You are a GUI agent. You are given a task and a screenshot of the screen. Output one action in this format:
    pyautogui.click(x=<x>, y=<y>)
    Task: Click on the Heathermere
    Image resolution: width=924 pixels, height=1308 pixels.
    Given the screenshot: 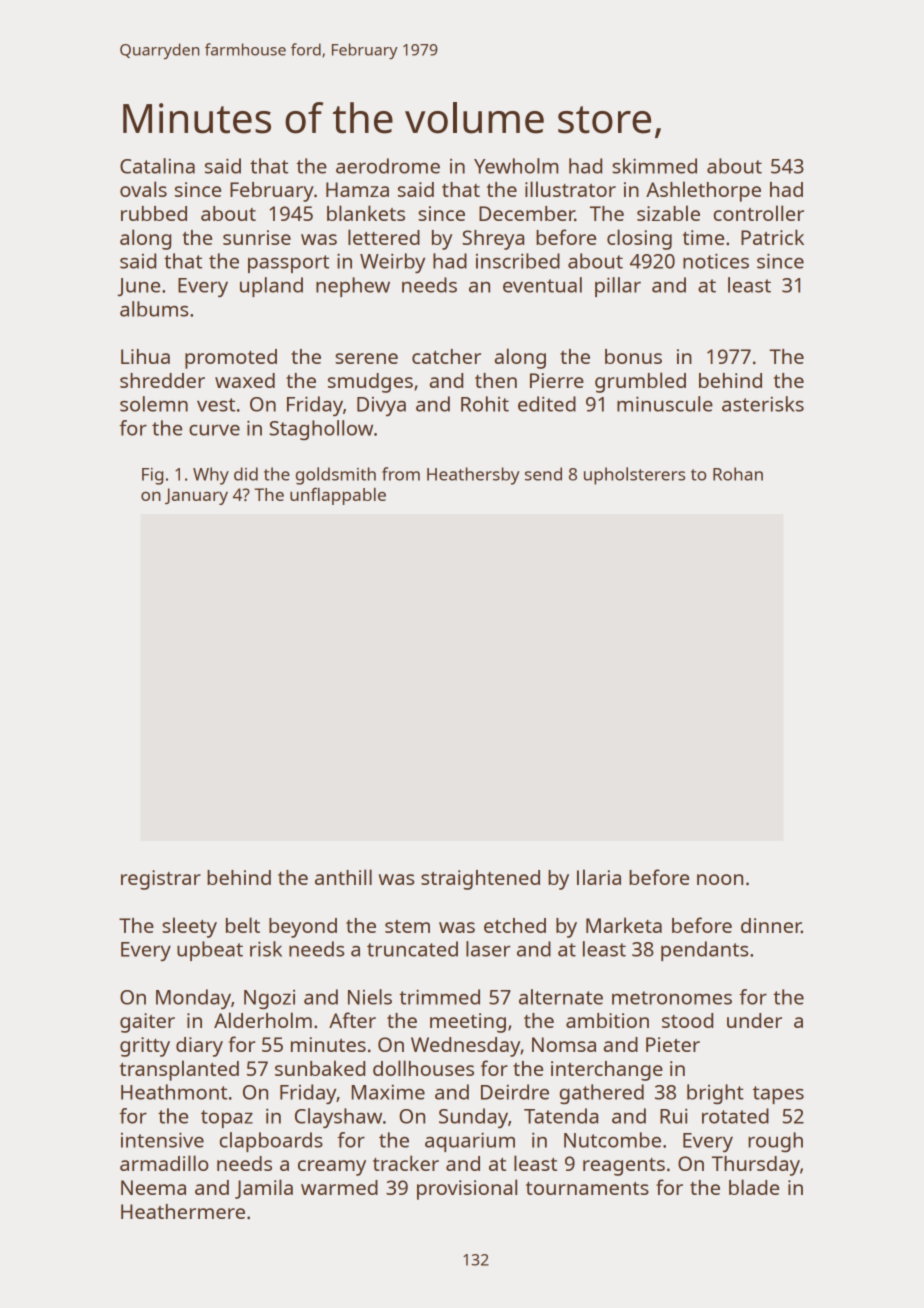 What is the action you would take?
    pyautogui.click(x=183, y=1211)
